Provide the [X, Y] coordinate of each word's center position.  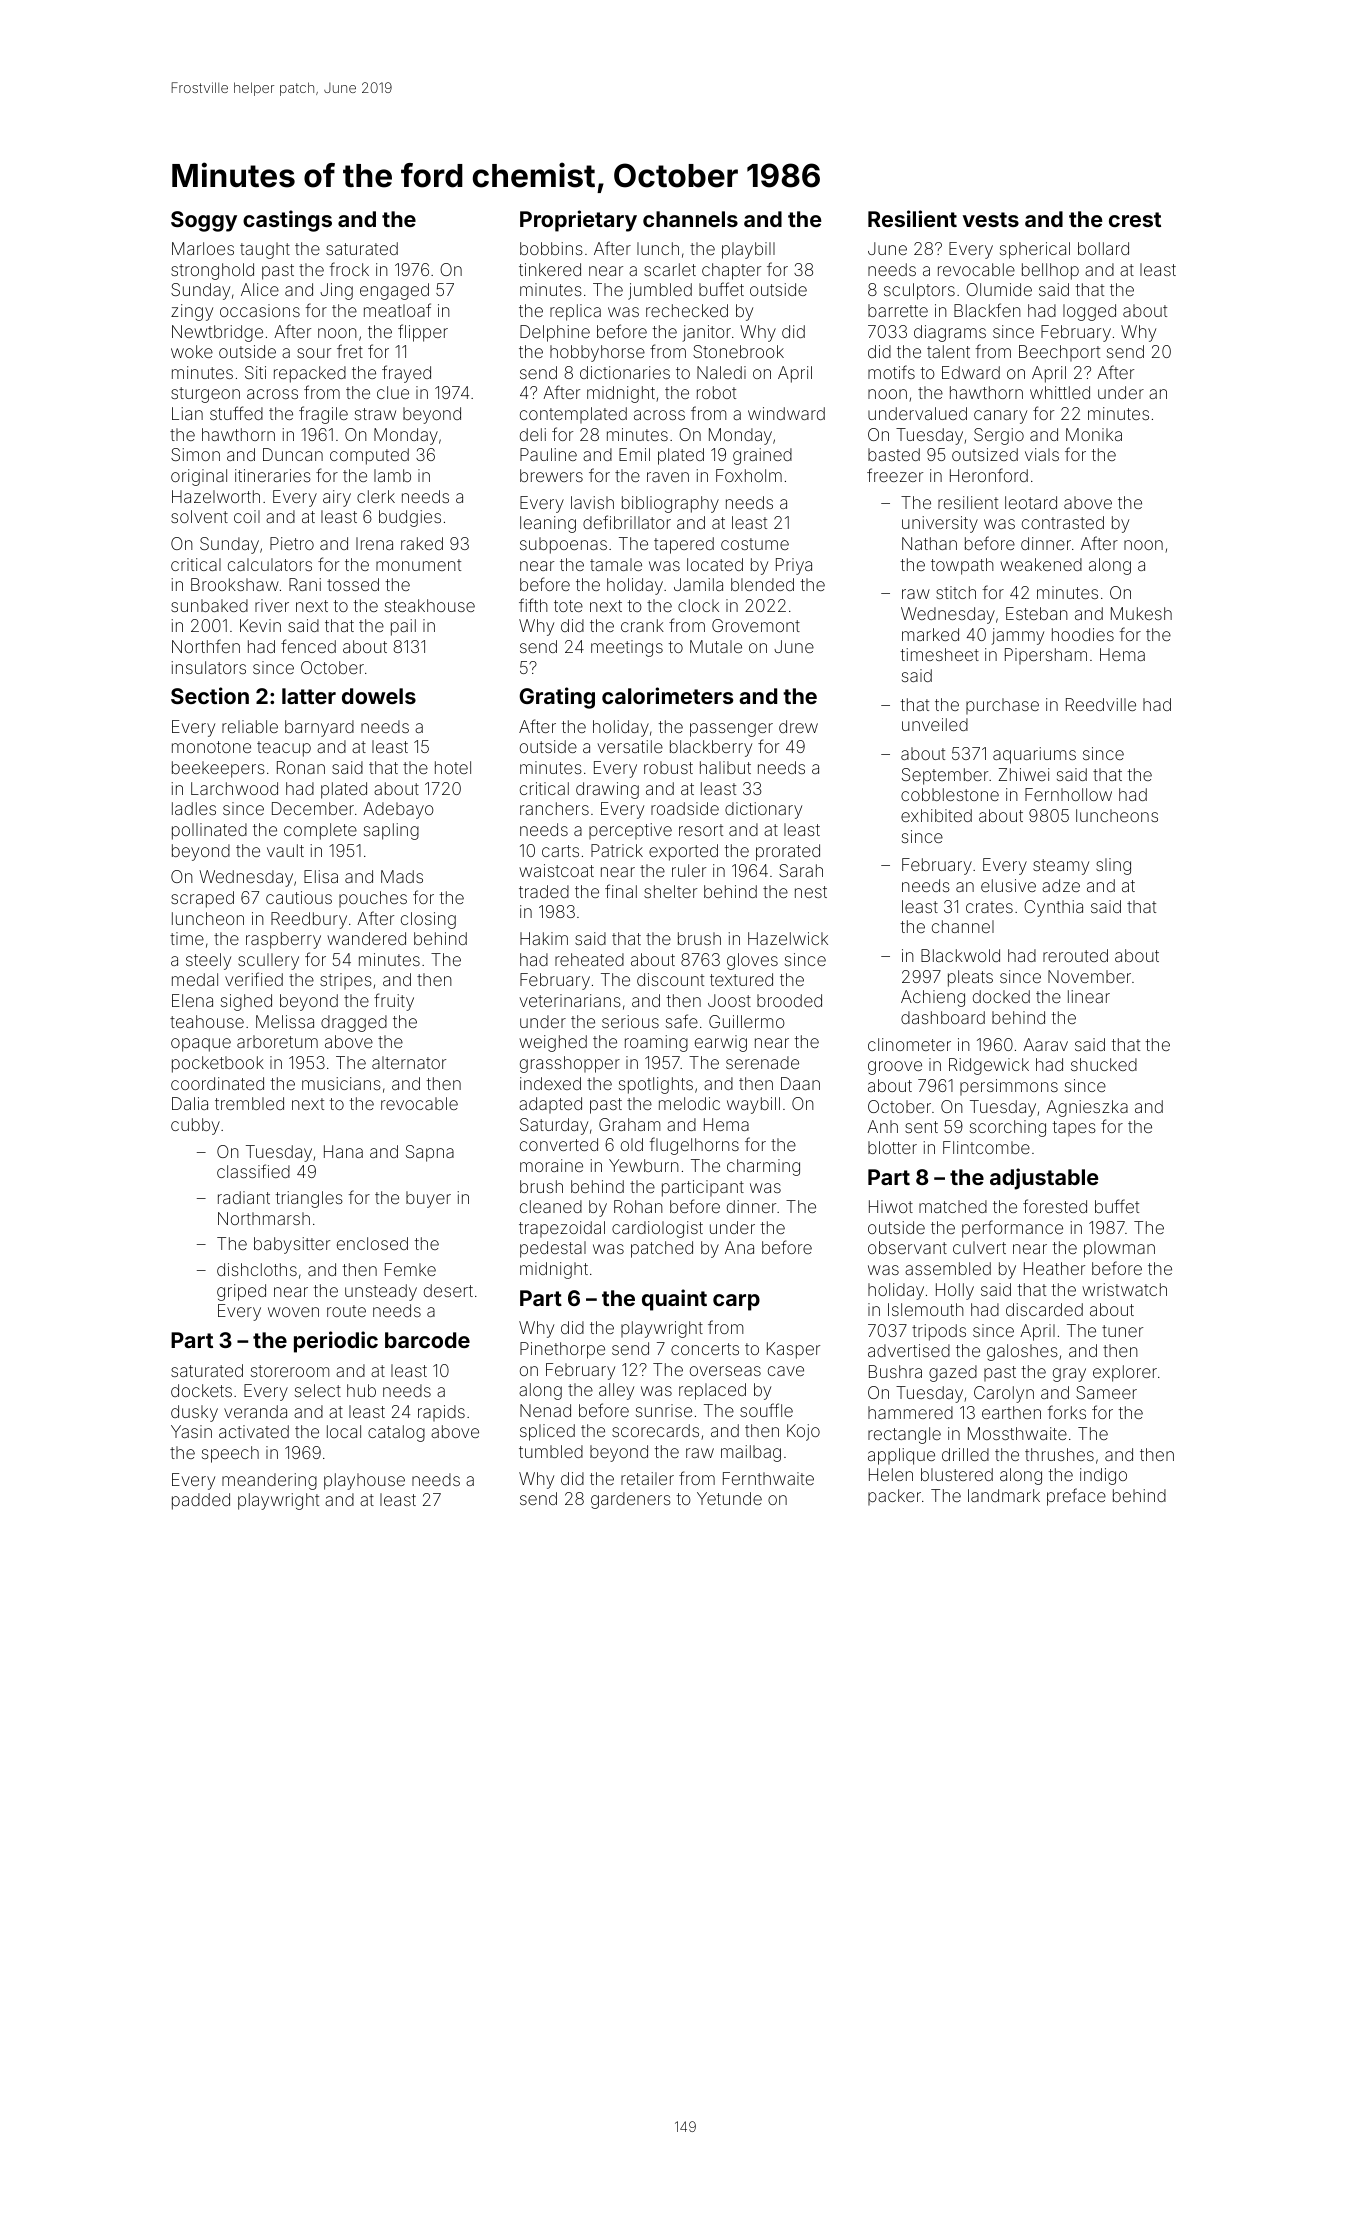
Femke [410, 1269]
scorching [1008, 1128]
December [313, 808]
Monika [1094, 434]
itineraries [273, 475]
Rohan [638, 1206]
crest [1135, 219]
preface [1076, 1497]
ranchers [554, 808]
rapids [441, 1413]
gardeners [631, 1500]
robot [716, 392]
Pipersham [1046, 656]
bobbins [551, 248]
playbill [748, 250]
